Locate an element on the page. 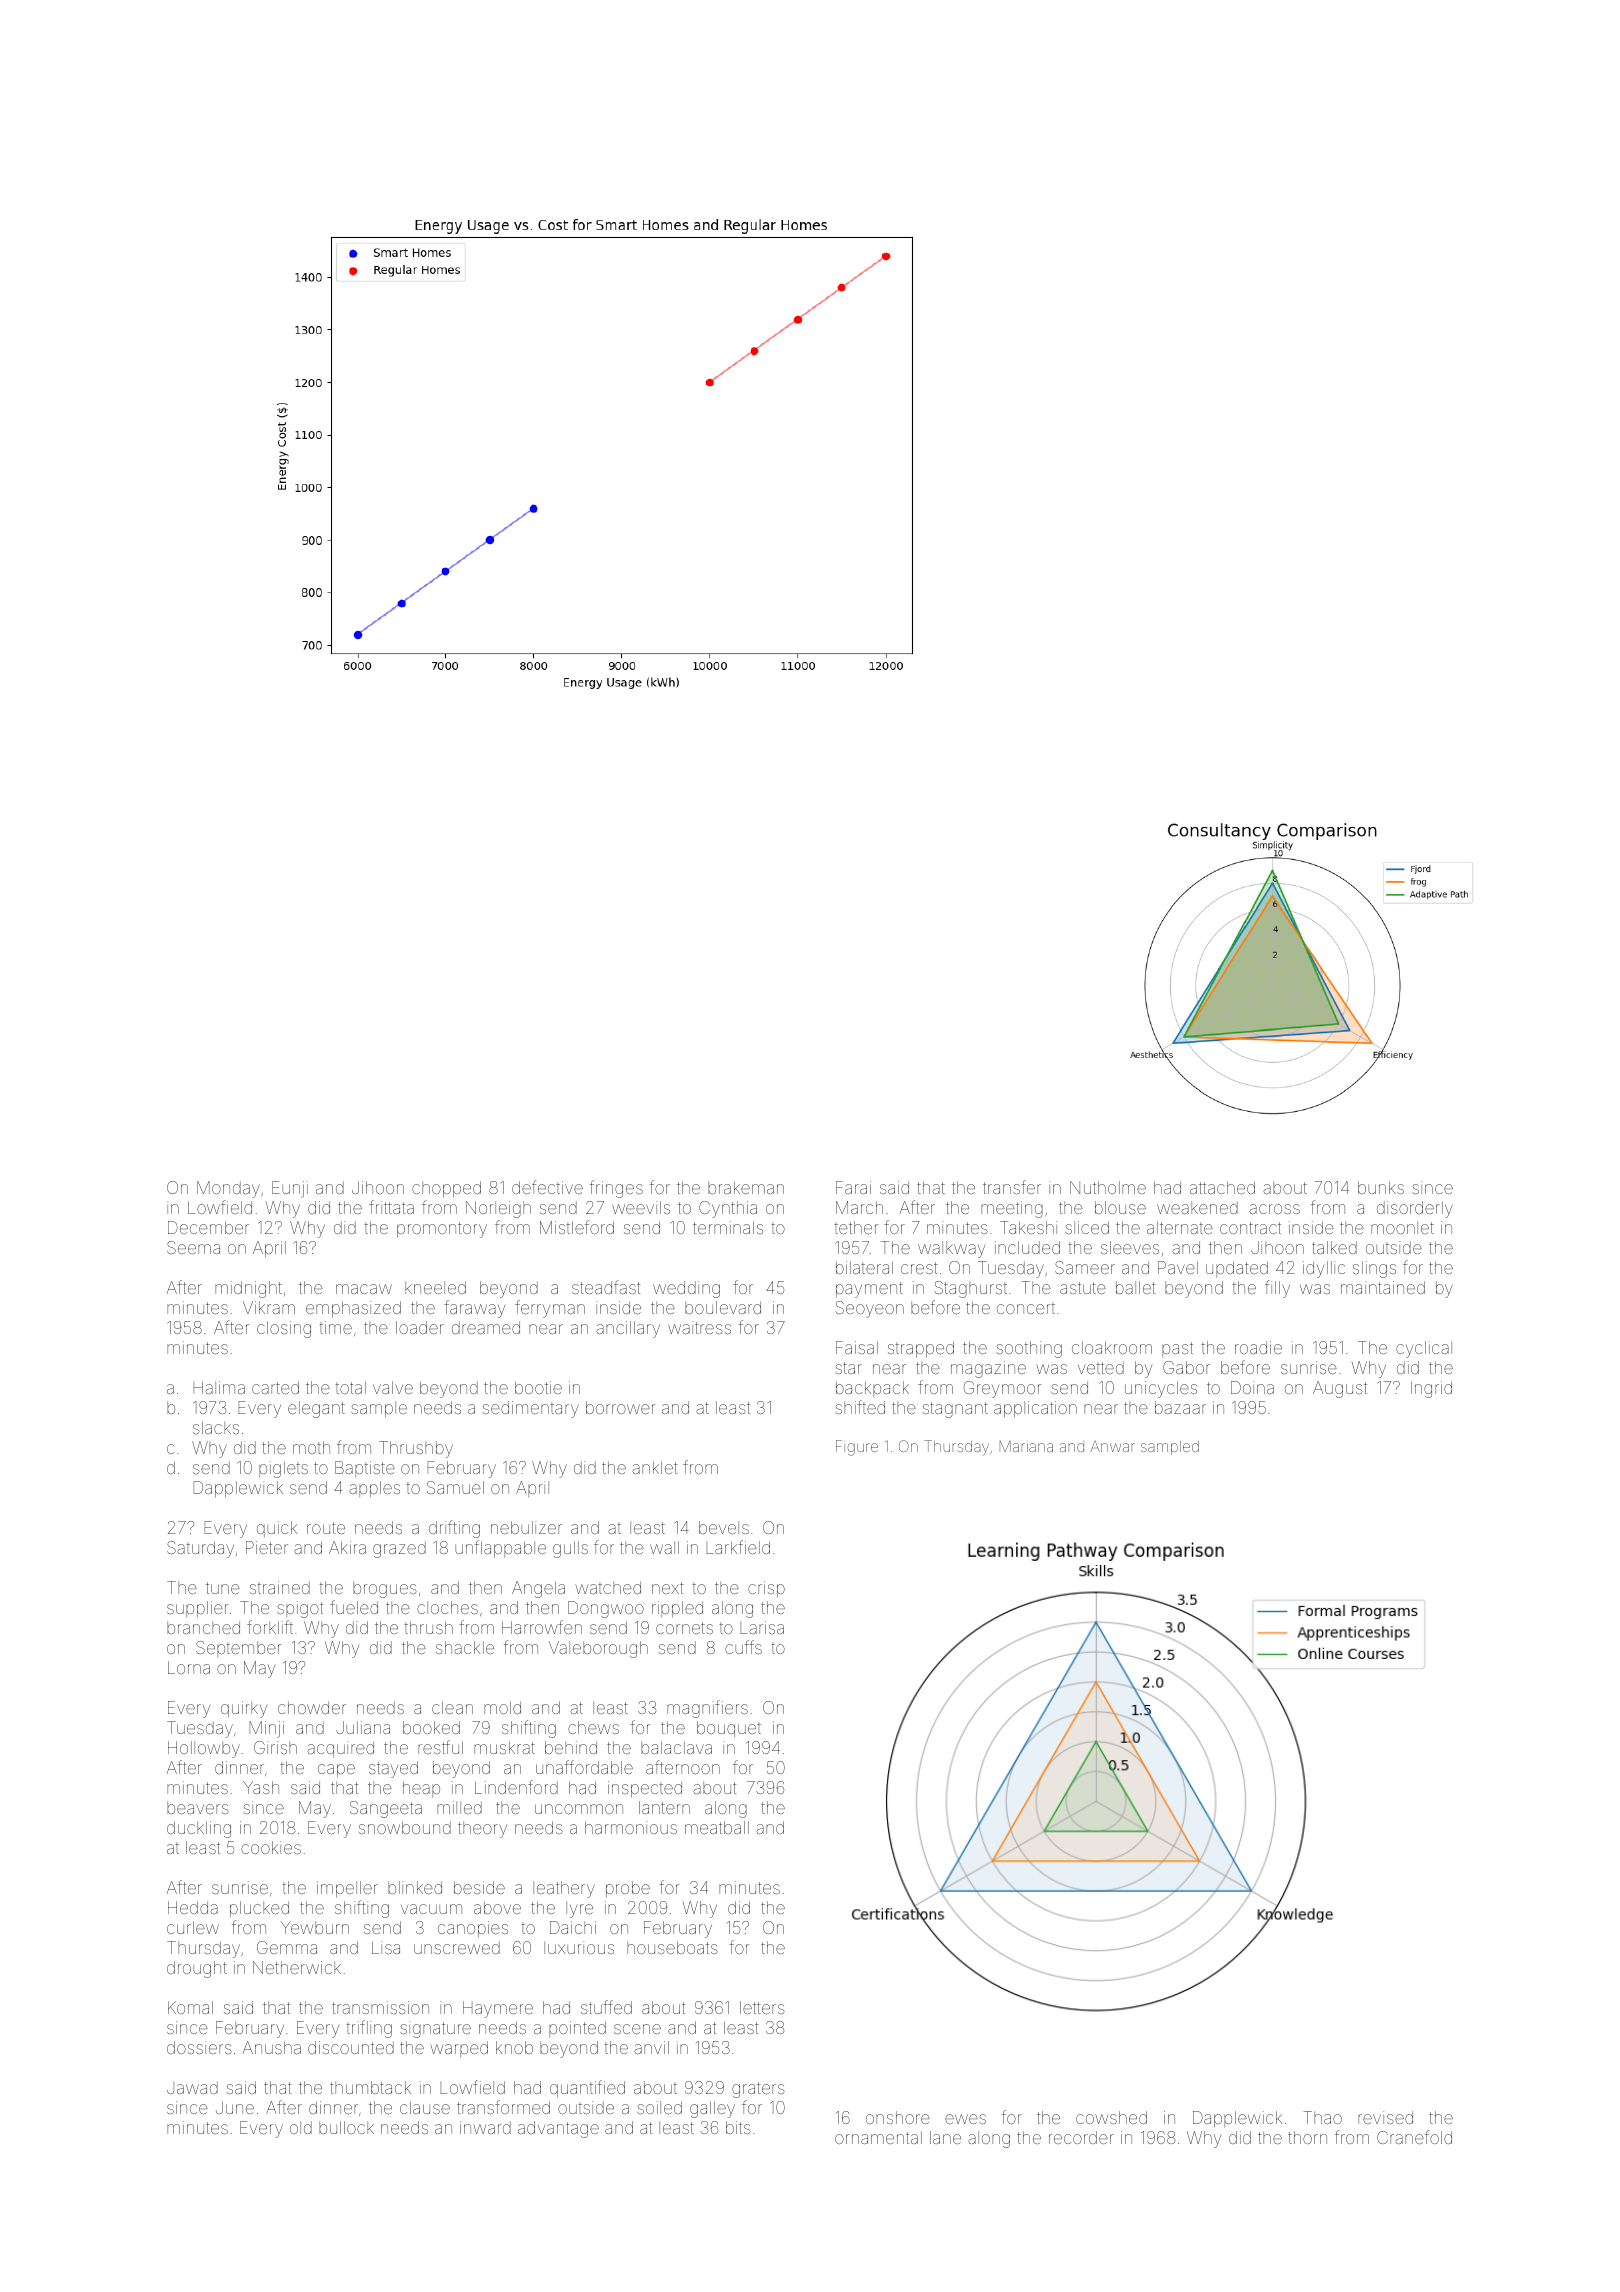 Image resolution: width=1620 pixels, height=2292 pixels. Faisal is located at coordinates (857, 1347).
